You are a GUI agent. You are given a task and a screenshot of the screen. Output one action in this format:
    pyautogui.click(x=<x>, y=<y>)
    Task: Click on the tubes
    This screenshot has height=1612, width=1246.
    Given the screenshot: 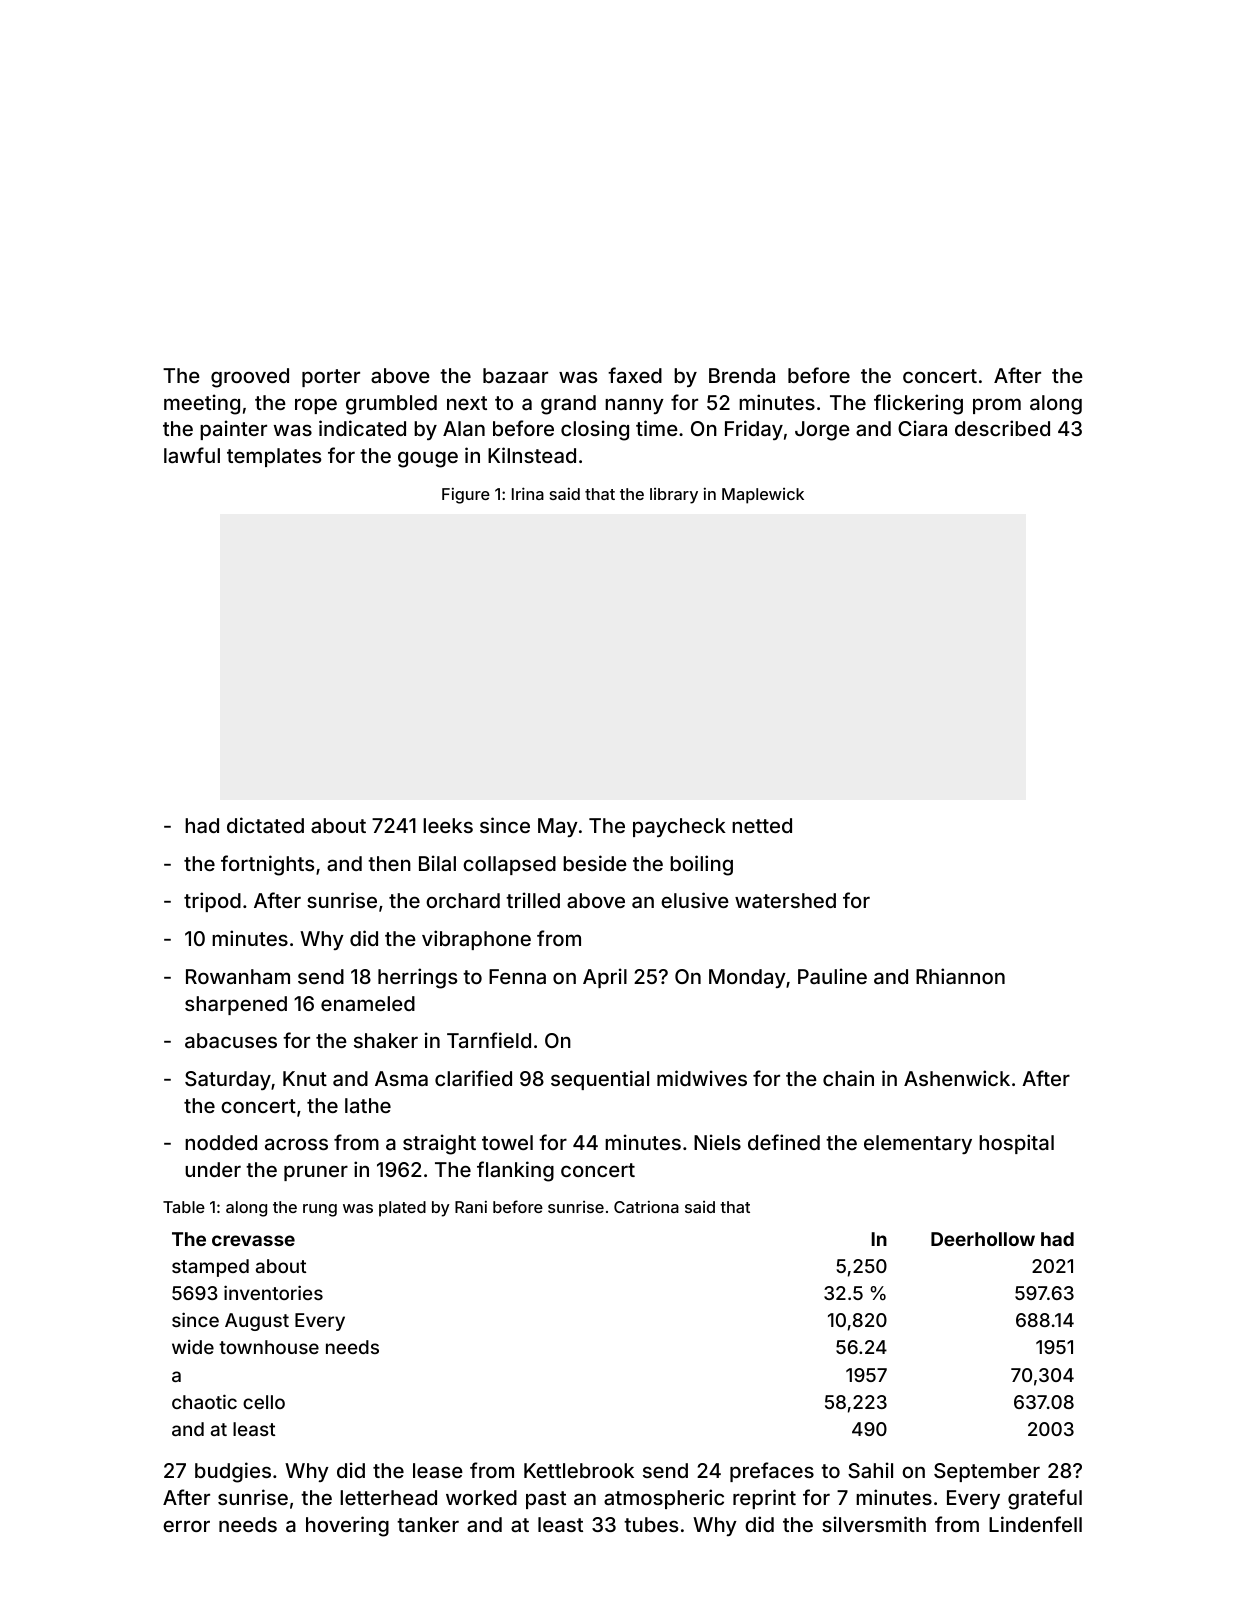 What is the action you would take?
    pyautogui.click(x=651, y=1524)
